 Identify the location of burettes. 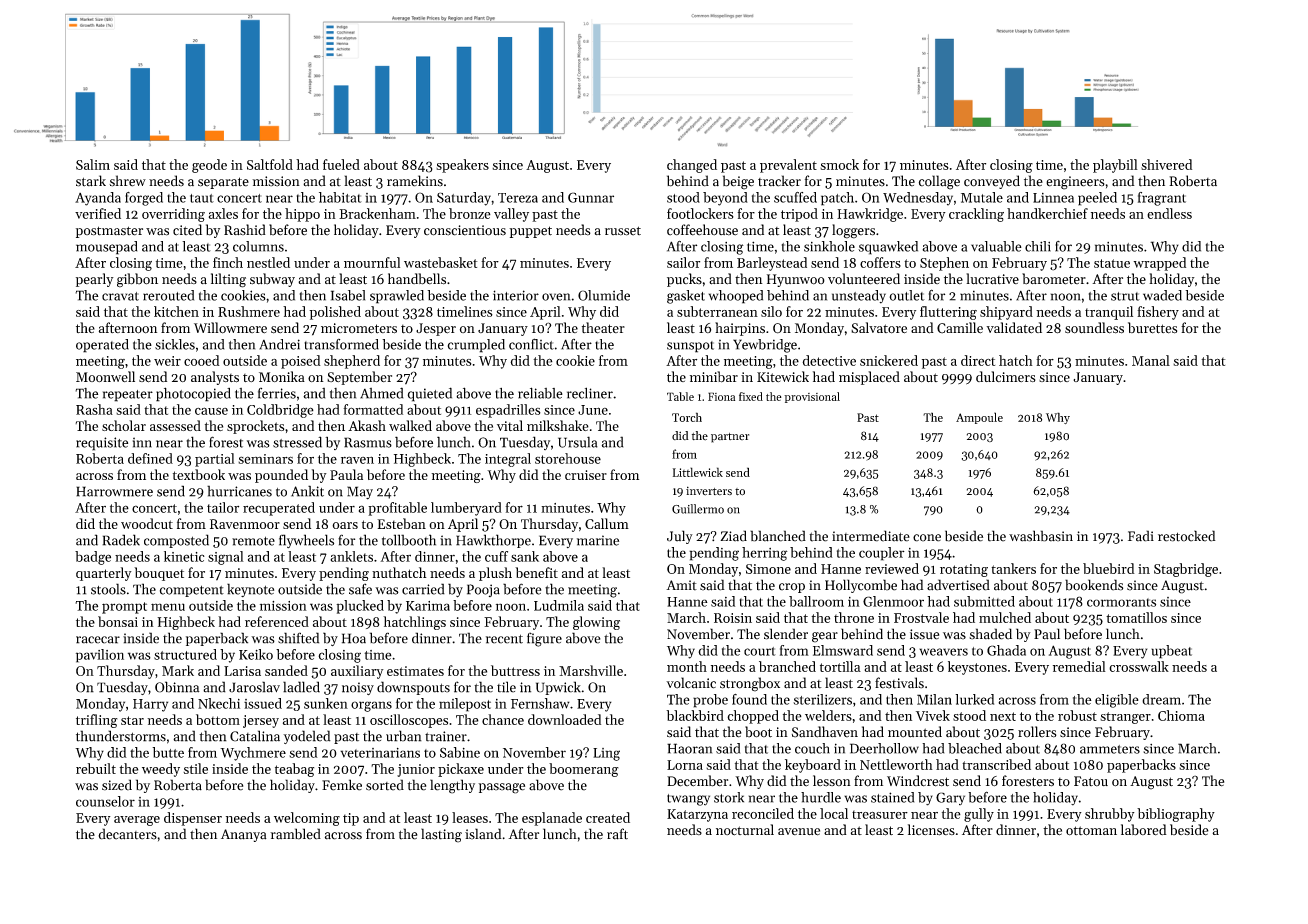
(1152, 328).
